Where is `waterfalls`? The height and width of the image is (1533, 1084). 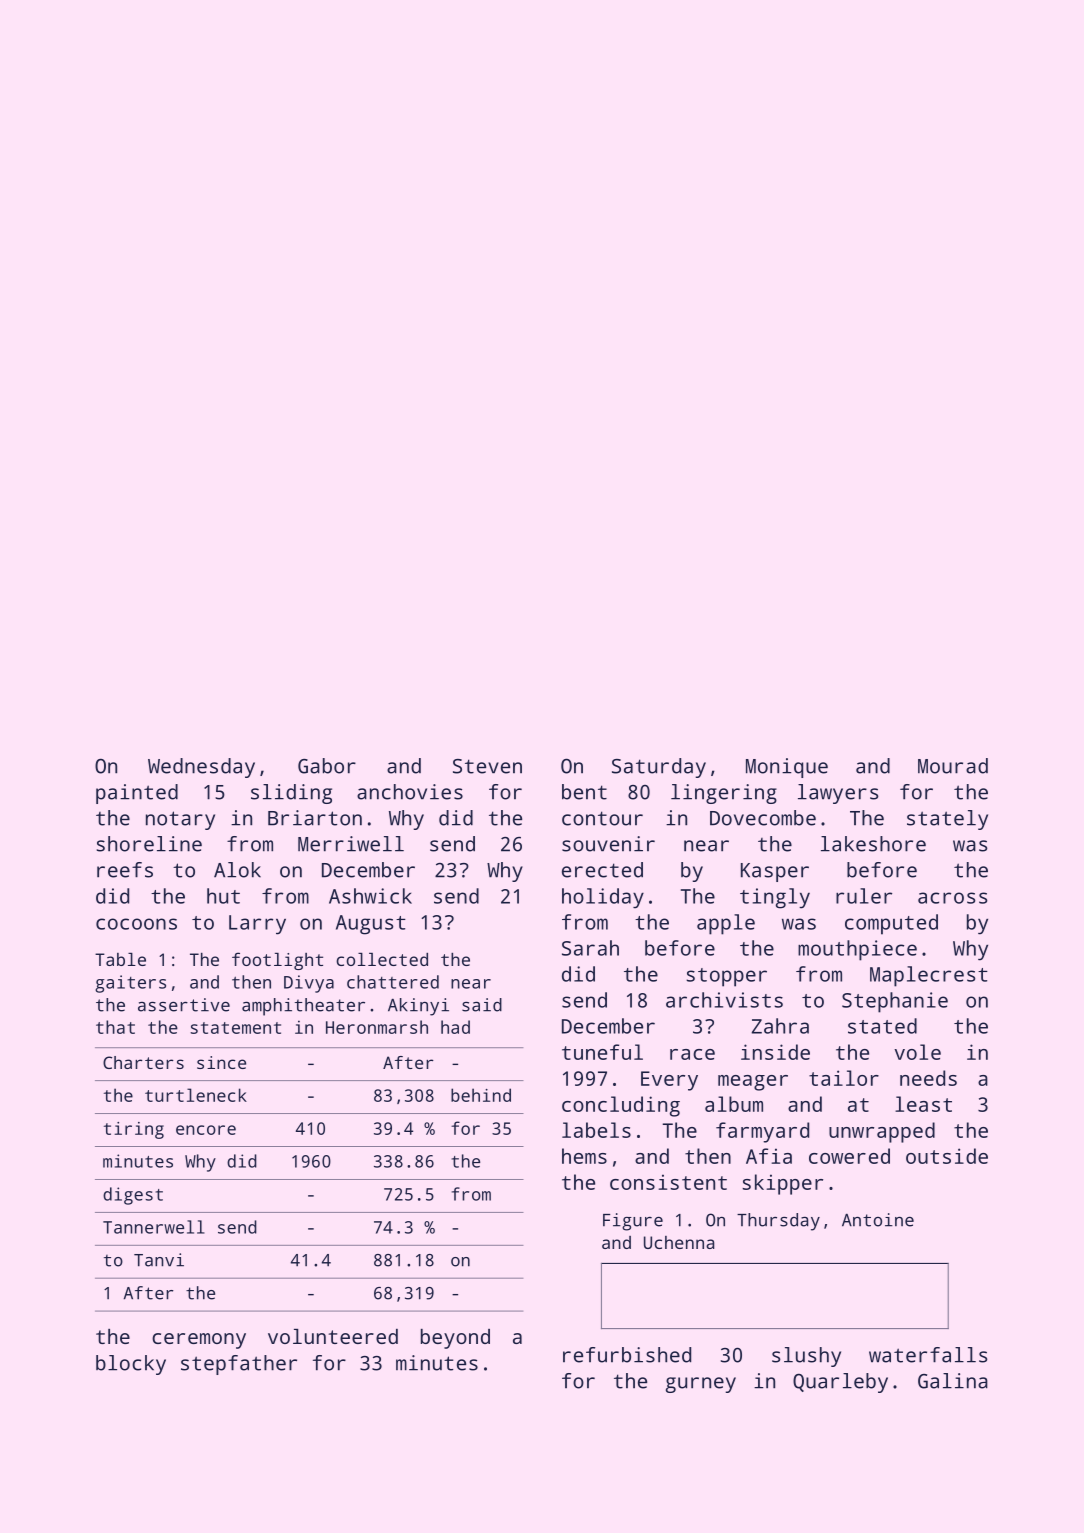
waterfalls is located at coordinates (928, 1355).
